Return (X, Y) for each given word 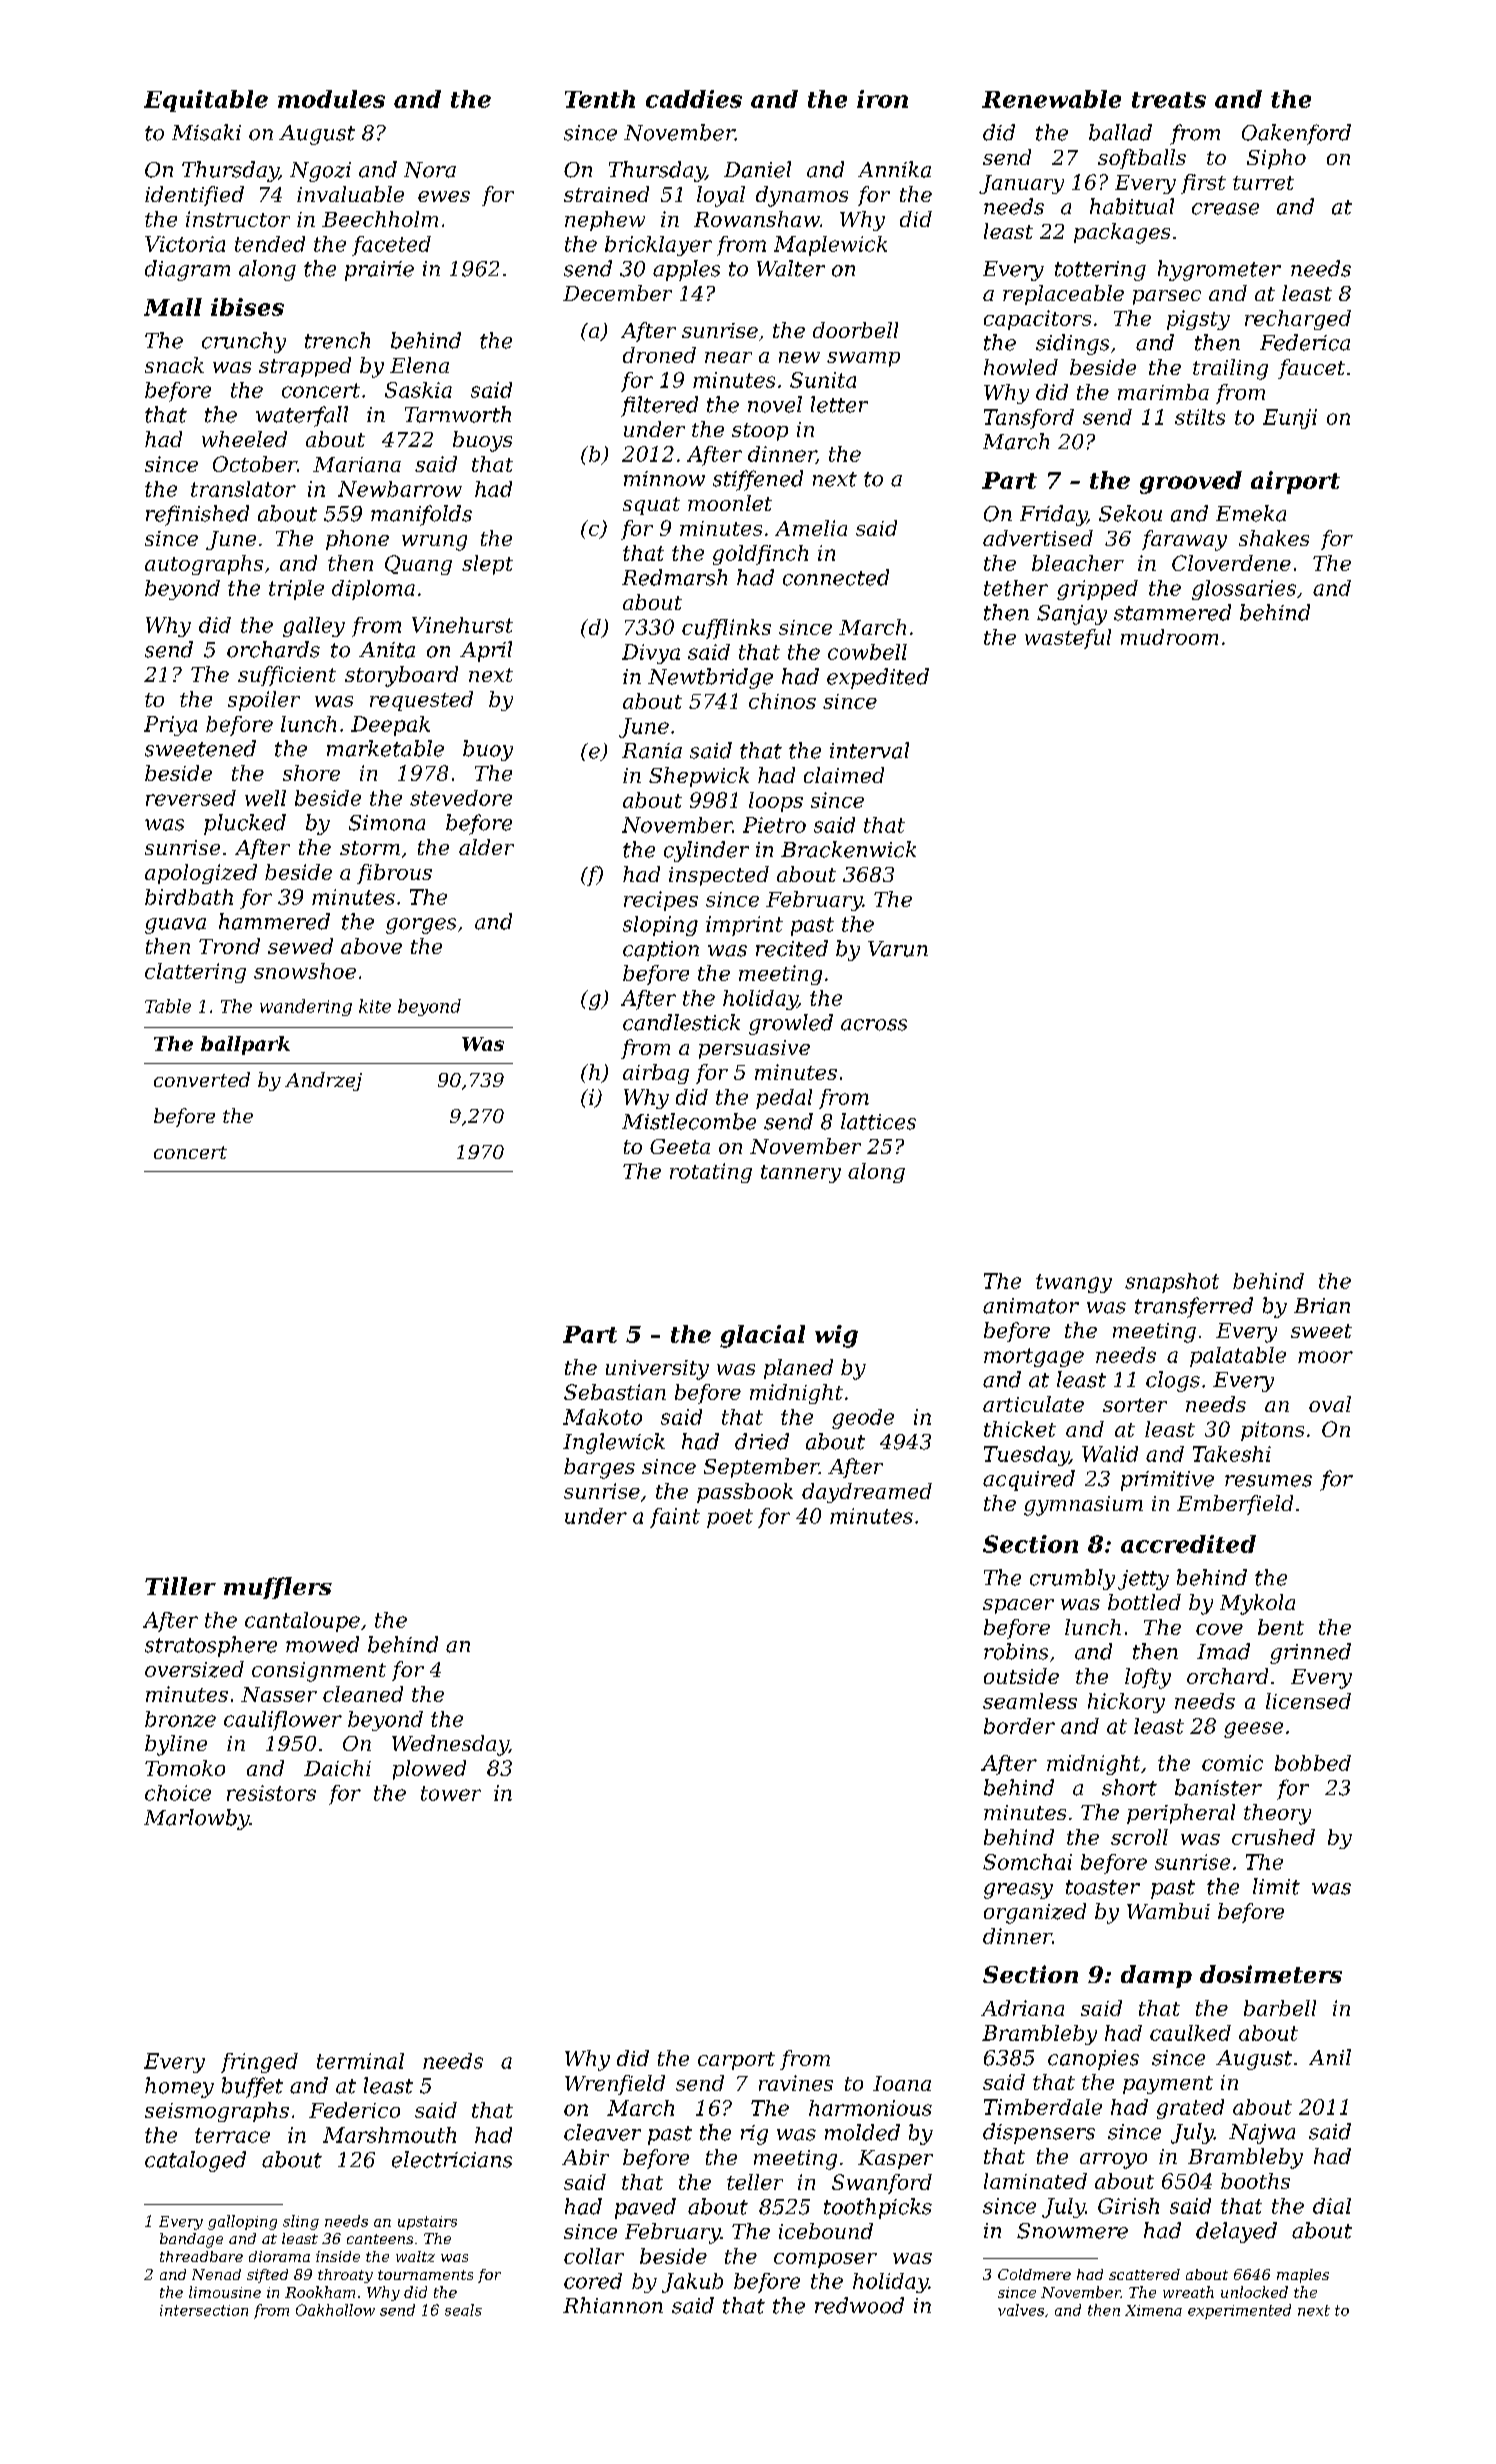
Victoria (185, 244)
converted (202, 1079)
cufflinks (726, 629)
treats (1169, 100)
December (617, 293)
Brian (1322, 1306)
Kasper (895, 2159)
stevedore (461, 798)
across (874, 1025)
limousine (225, 2292)
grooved (1191, 482)
